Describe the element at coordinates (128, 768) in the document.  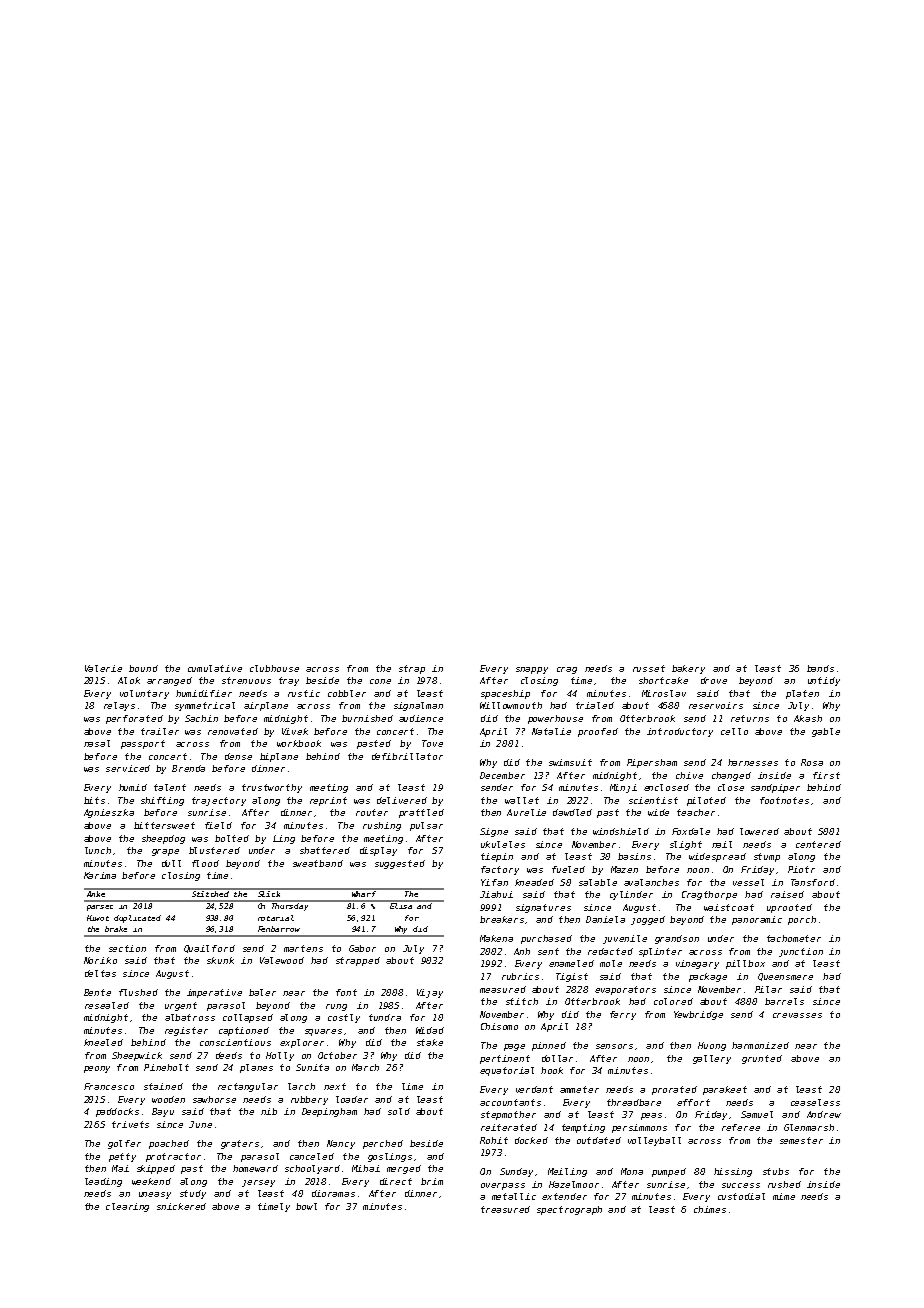
I see `serviced` at that location.
